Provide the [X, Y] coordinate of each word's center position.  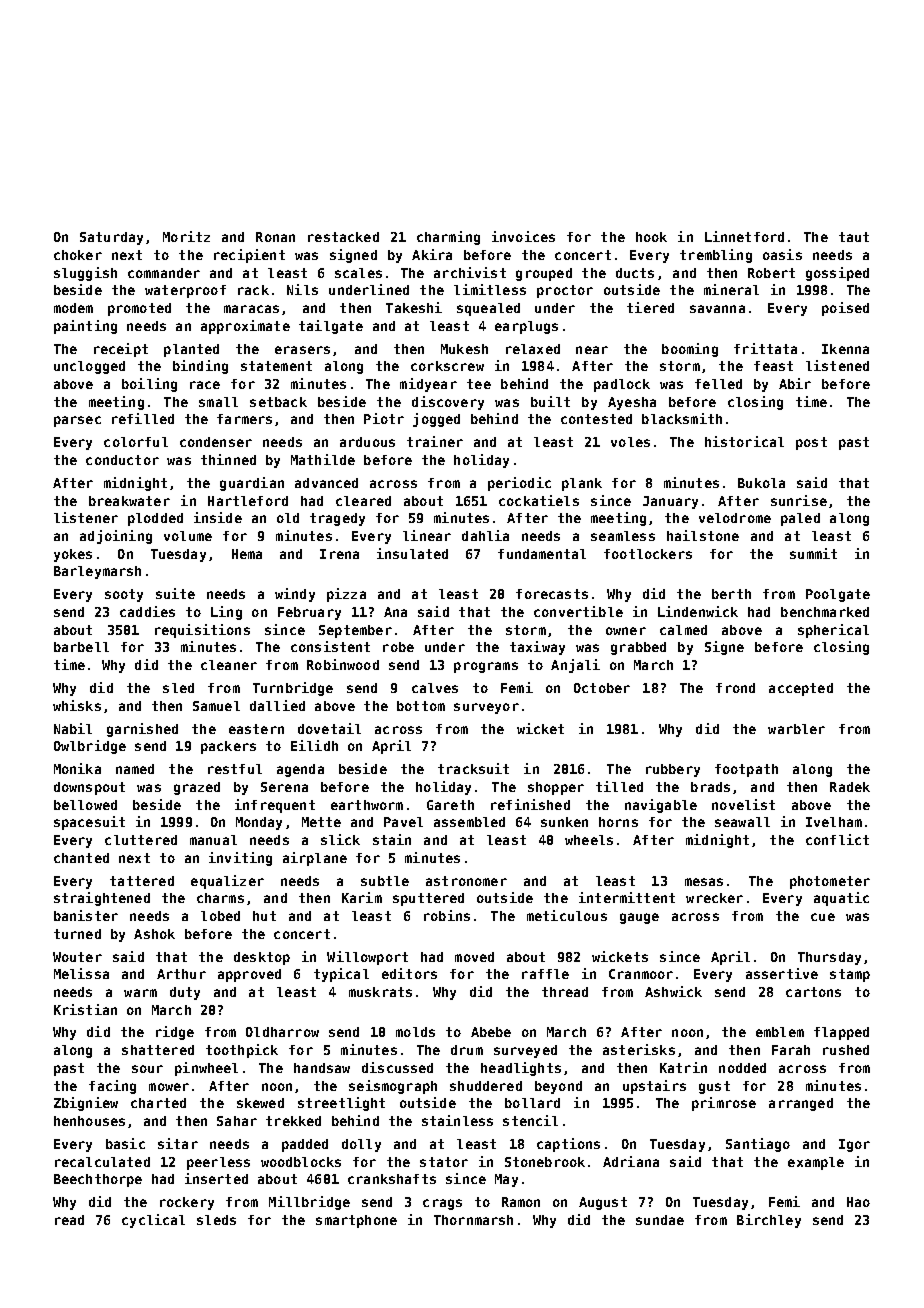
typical [341, 975]
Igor [854, 1145]
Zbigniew [86, 1104]
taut [854, 237]
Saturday [111, 238]
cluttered [141, 840]
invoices [523, 236]
